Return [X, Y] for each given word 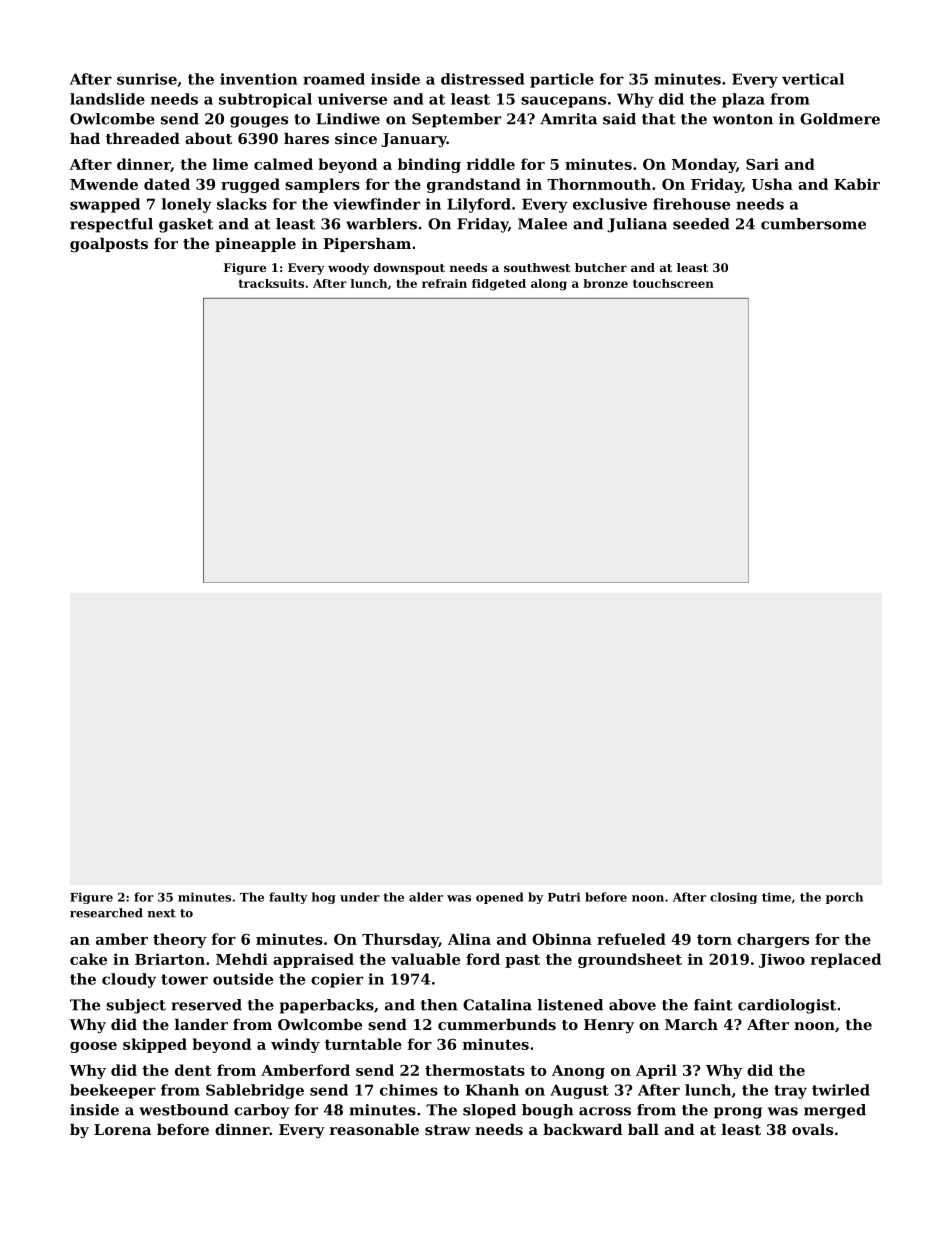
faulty [288, 898]
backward [582, 1129]
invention [258, 79]
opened [500, 898]
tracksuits [271, 283]
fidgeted [499, 285]
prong [738, 1113]
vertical [813, 79]
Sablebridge [255, 1091]
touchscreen [673, 283]
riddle [490, 164]
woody [348, 269]
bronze [605, 283]
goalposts [109, 245]
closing [733, 898]
